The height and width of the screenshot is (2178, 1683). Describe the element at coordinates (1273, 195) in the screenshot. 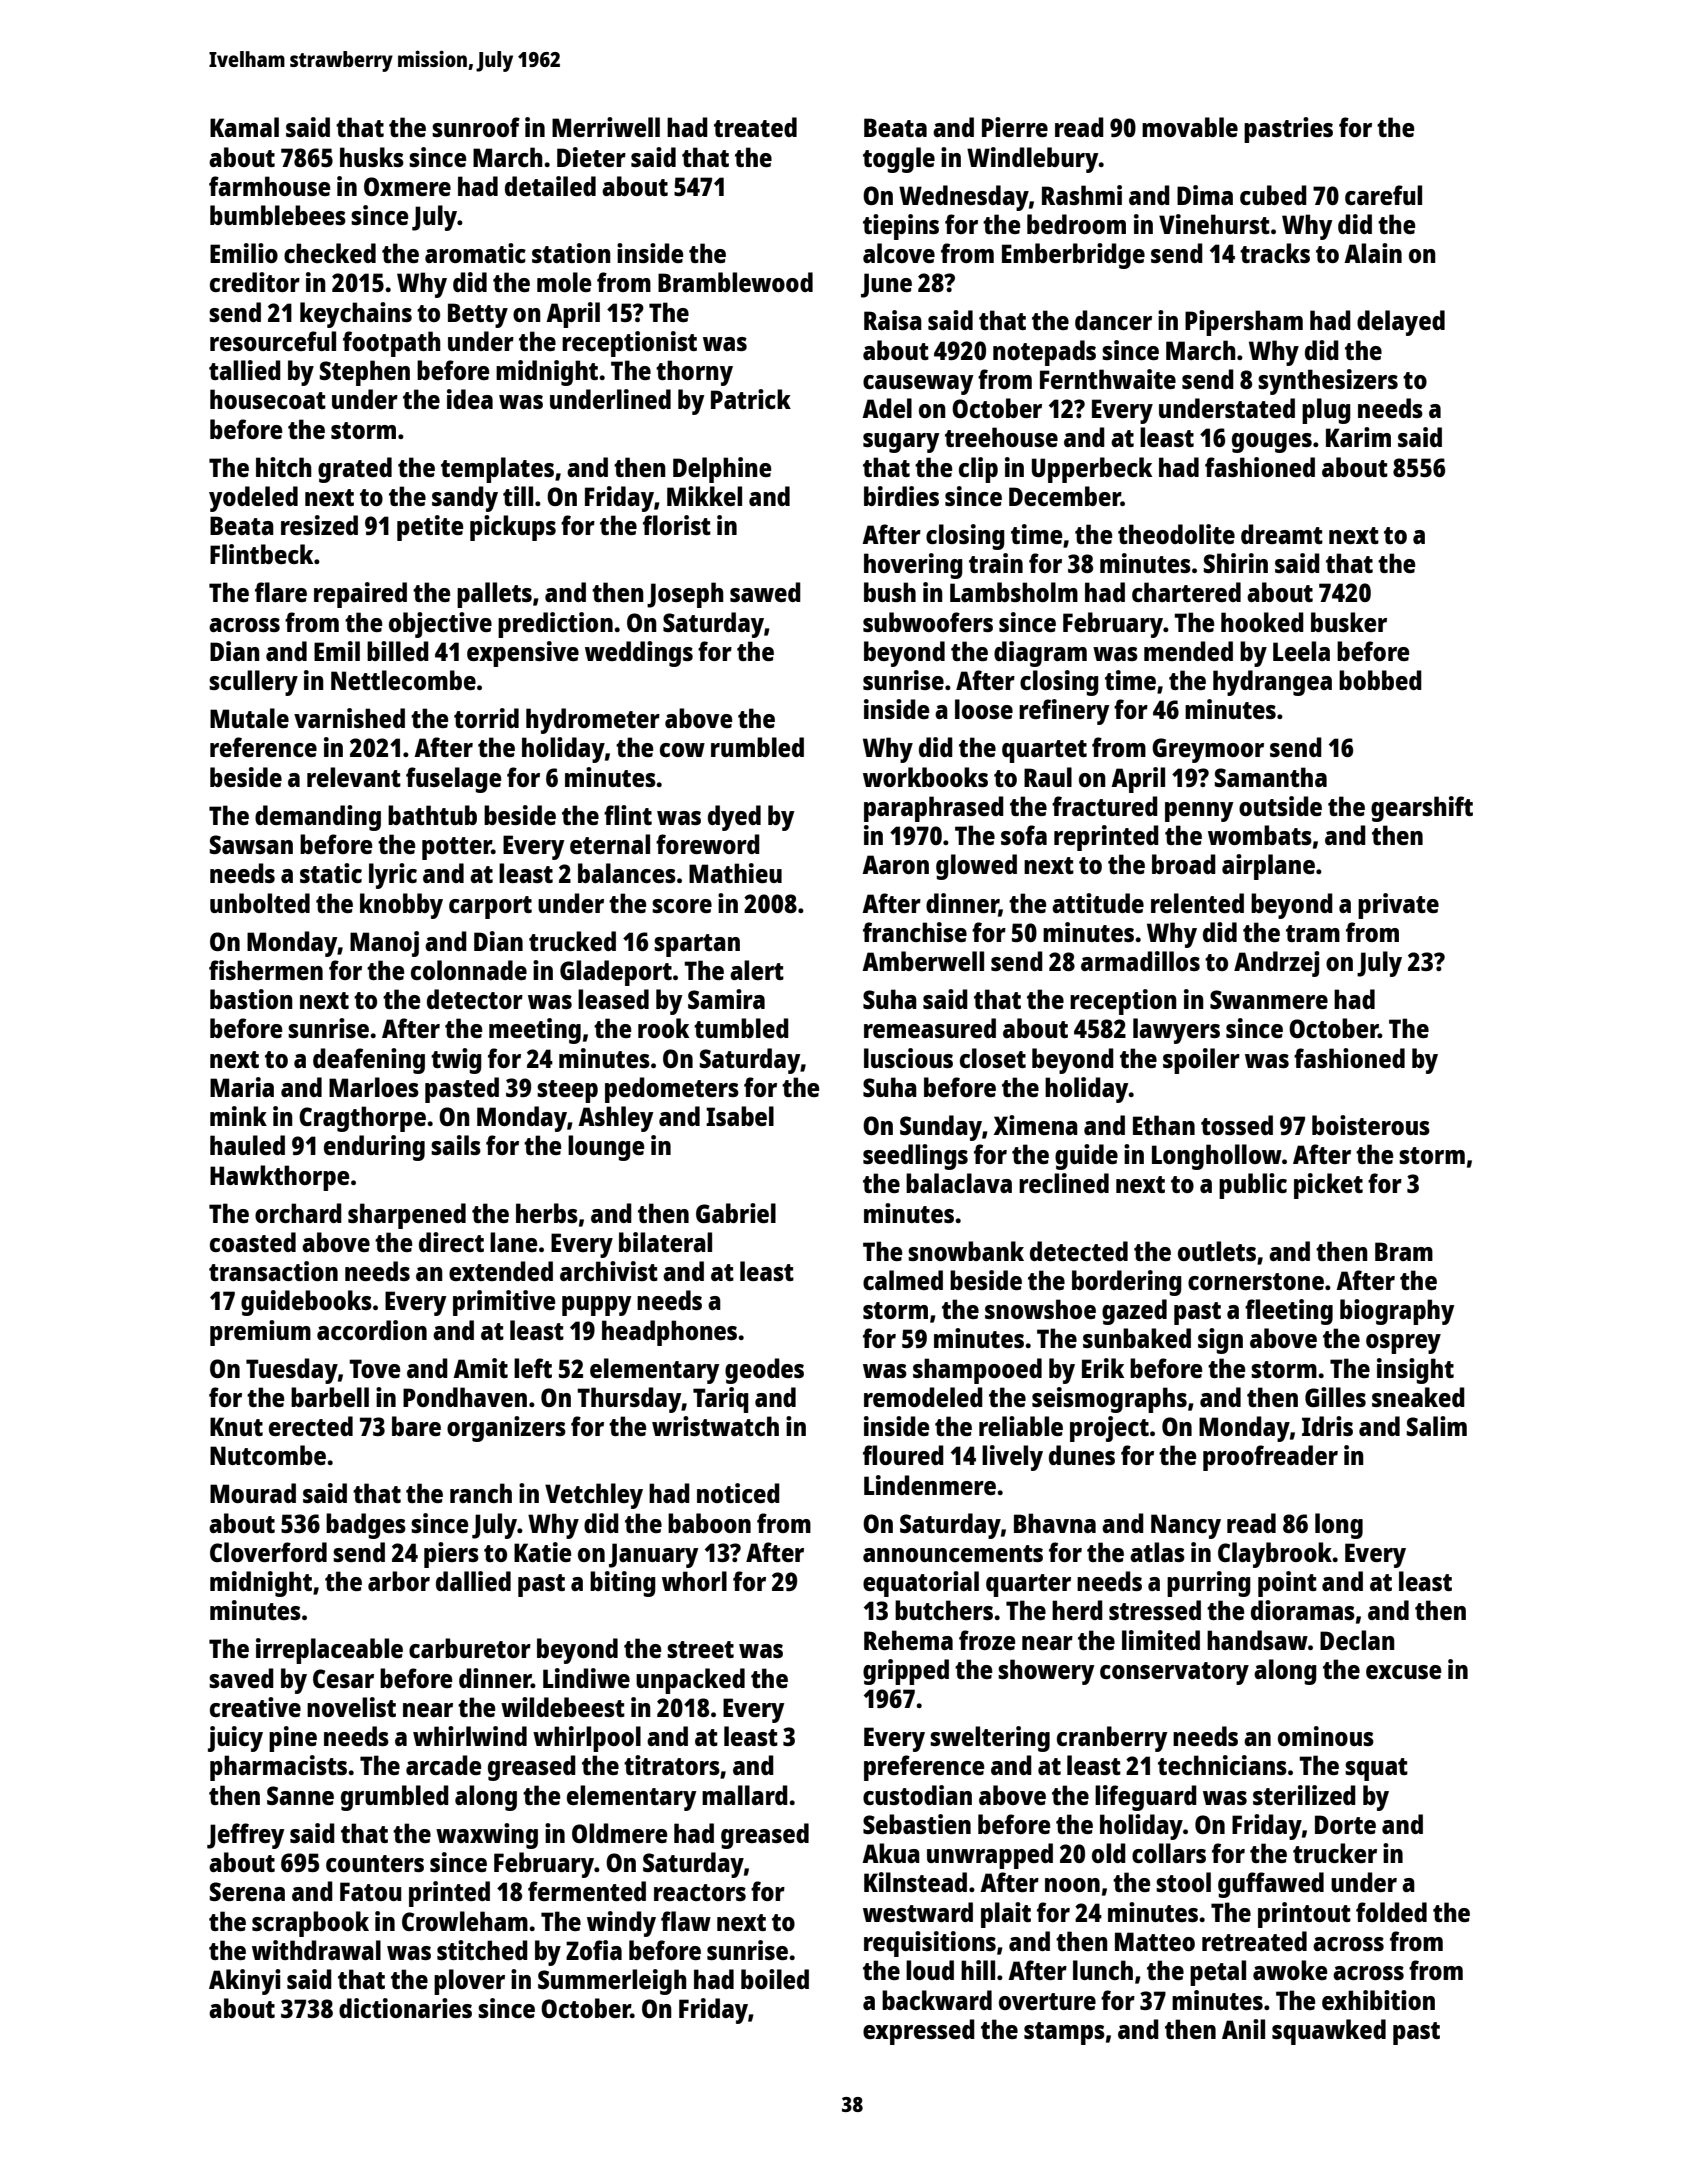

I see `cubed` at that location.
